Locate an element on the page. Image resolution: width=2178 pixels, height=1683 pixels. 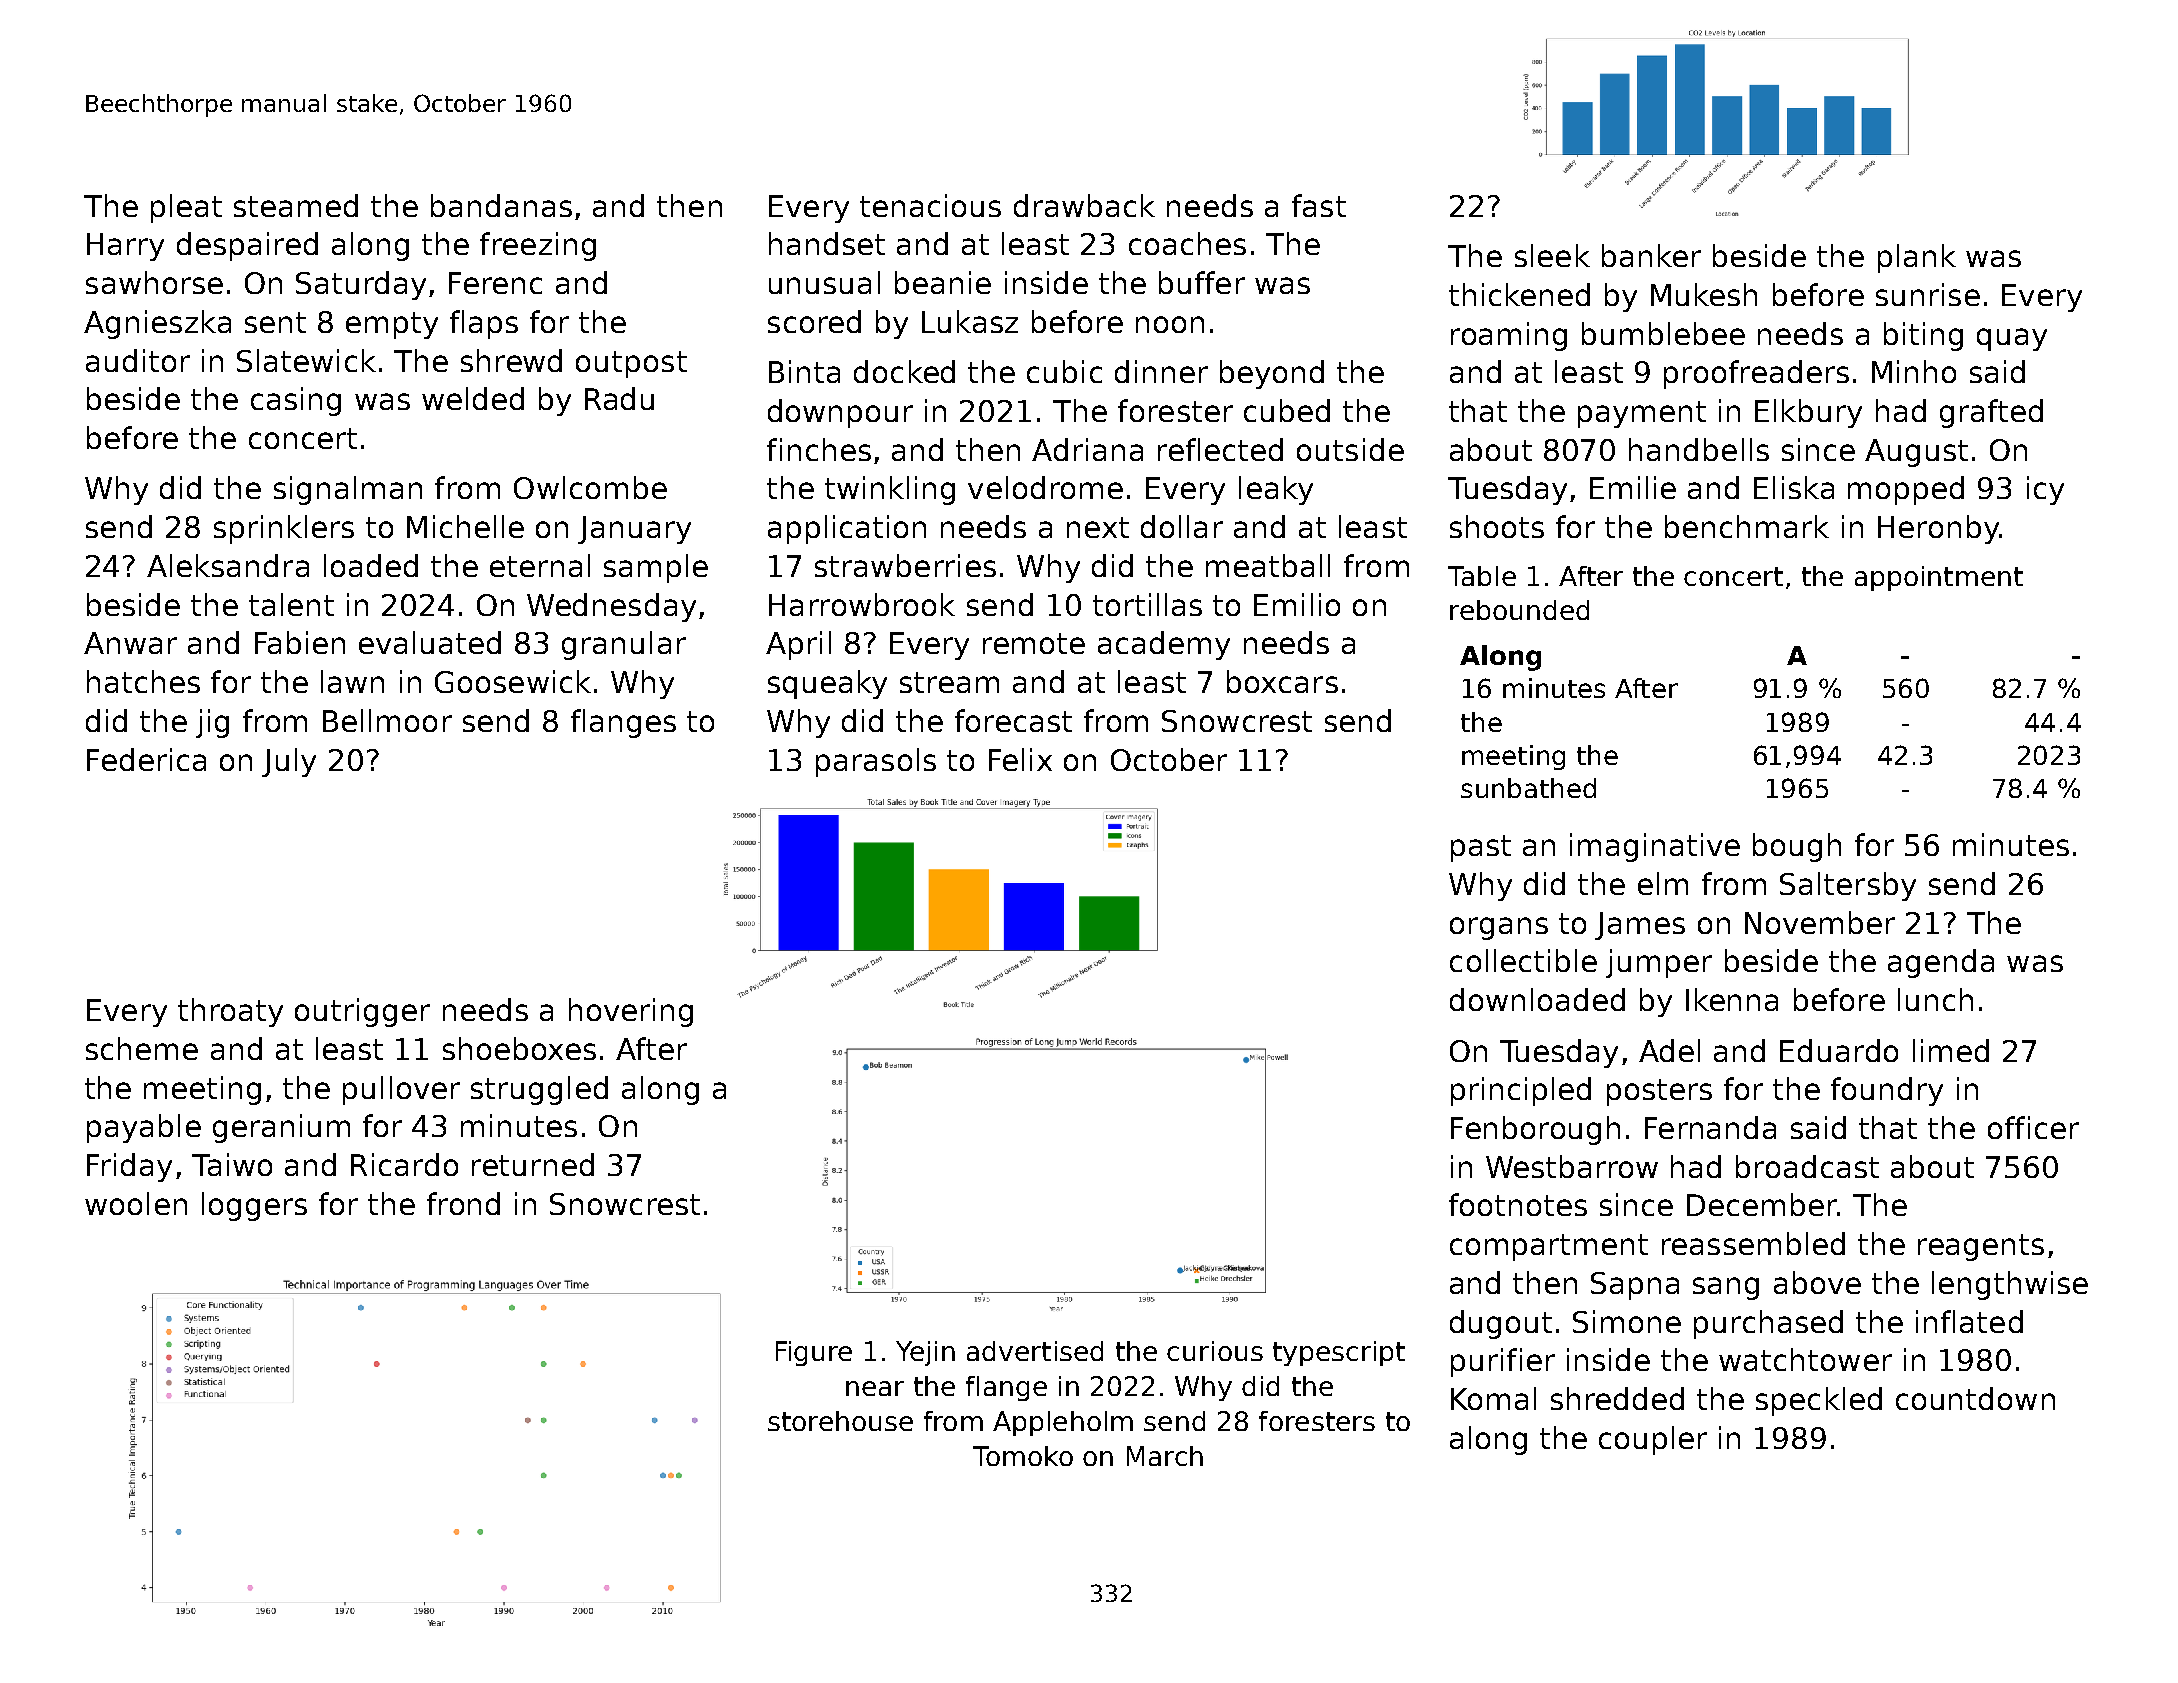
signalman is located at coordinates (348, 490).
